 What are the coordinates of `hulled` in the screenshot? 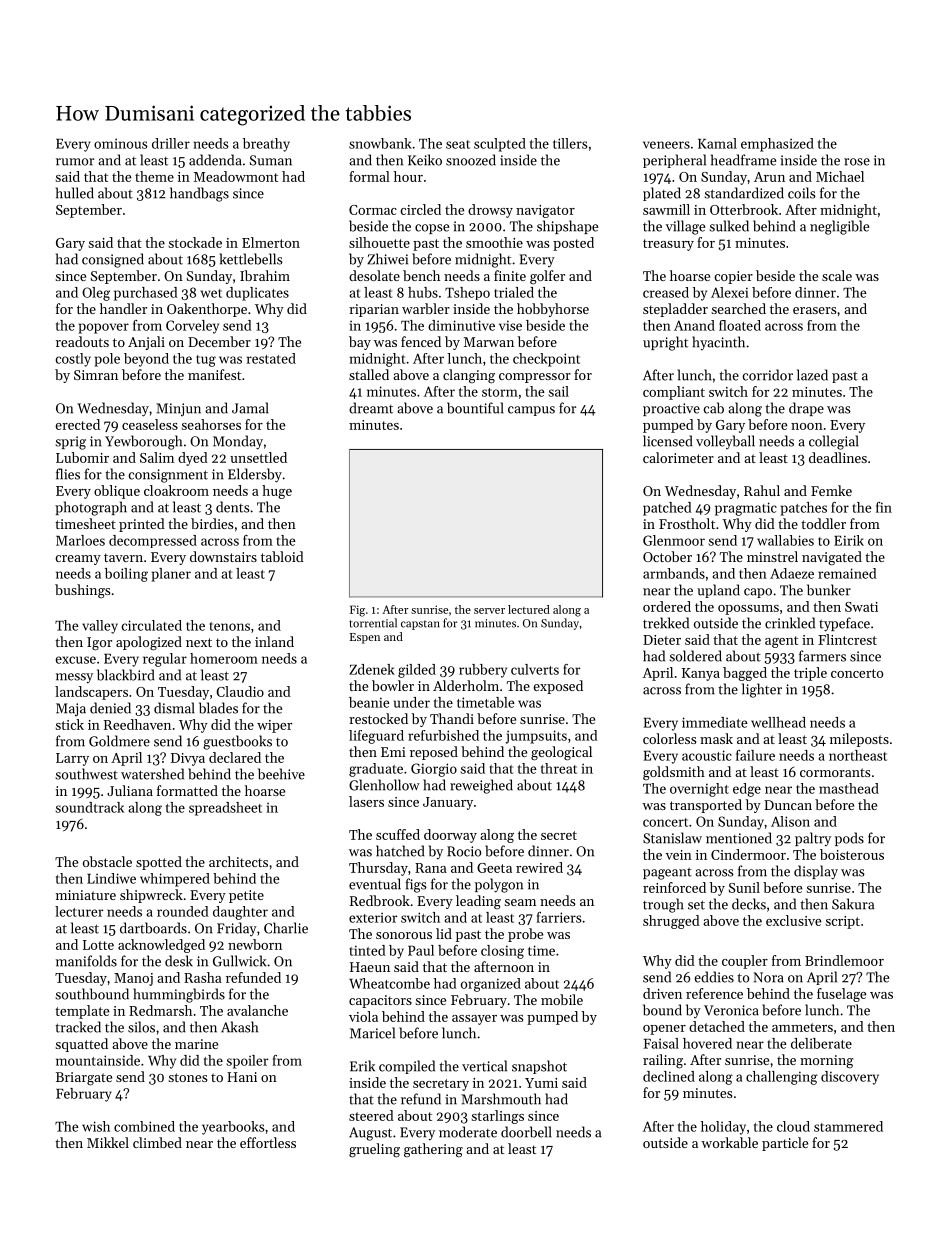 It's located at (75, 193).
